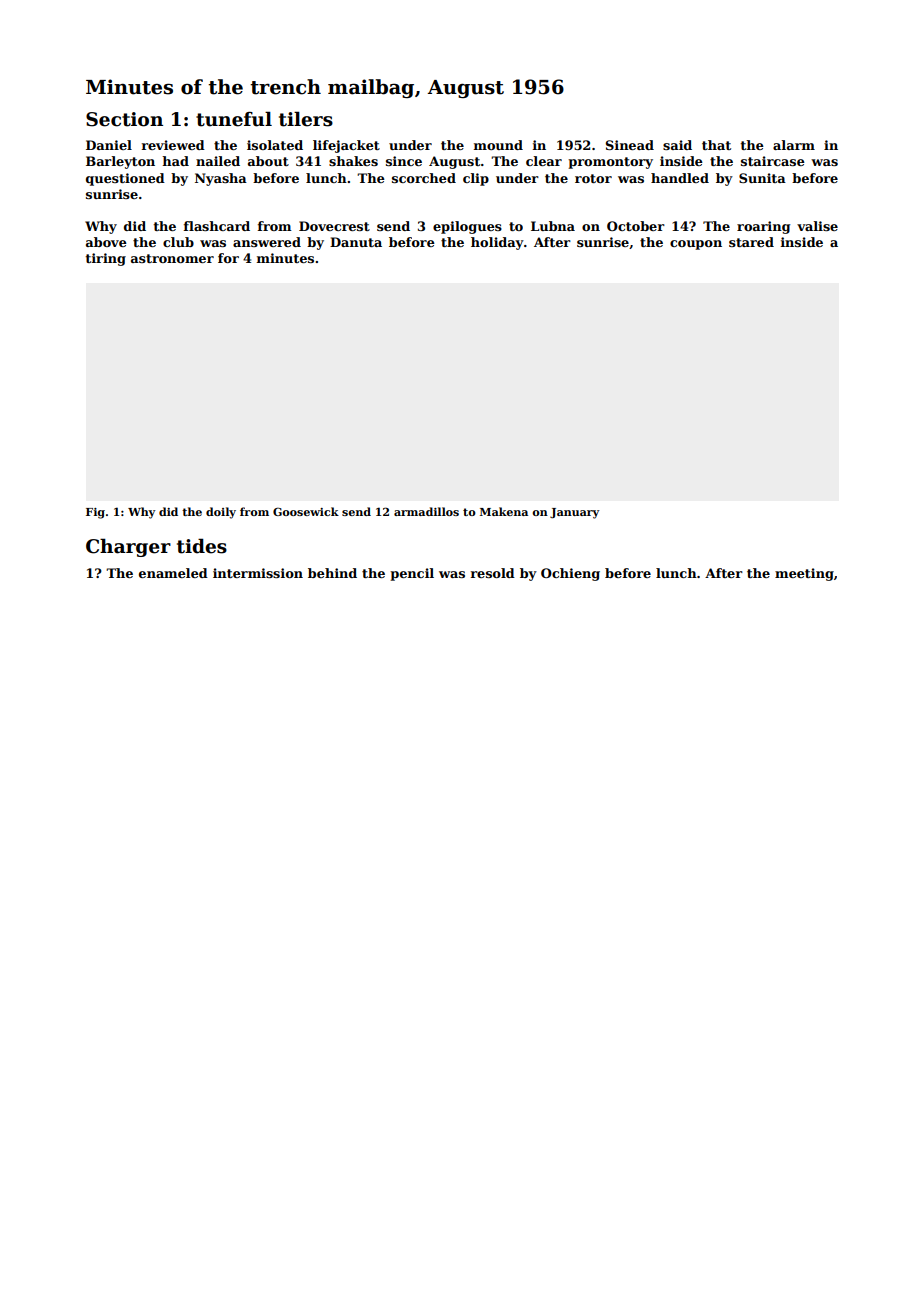 This document has height=1308, width=924. What do you see at coordinates (124, 119) in the document?
I see `Section` at bounding box center [124, 119].
